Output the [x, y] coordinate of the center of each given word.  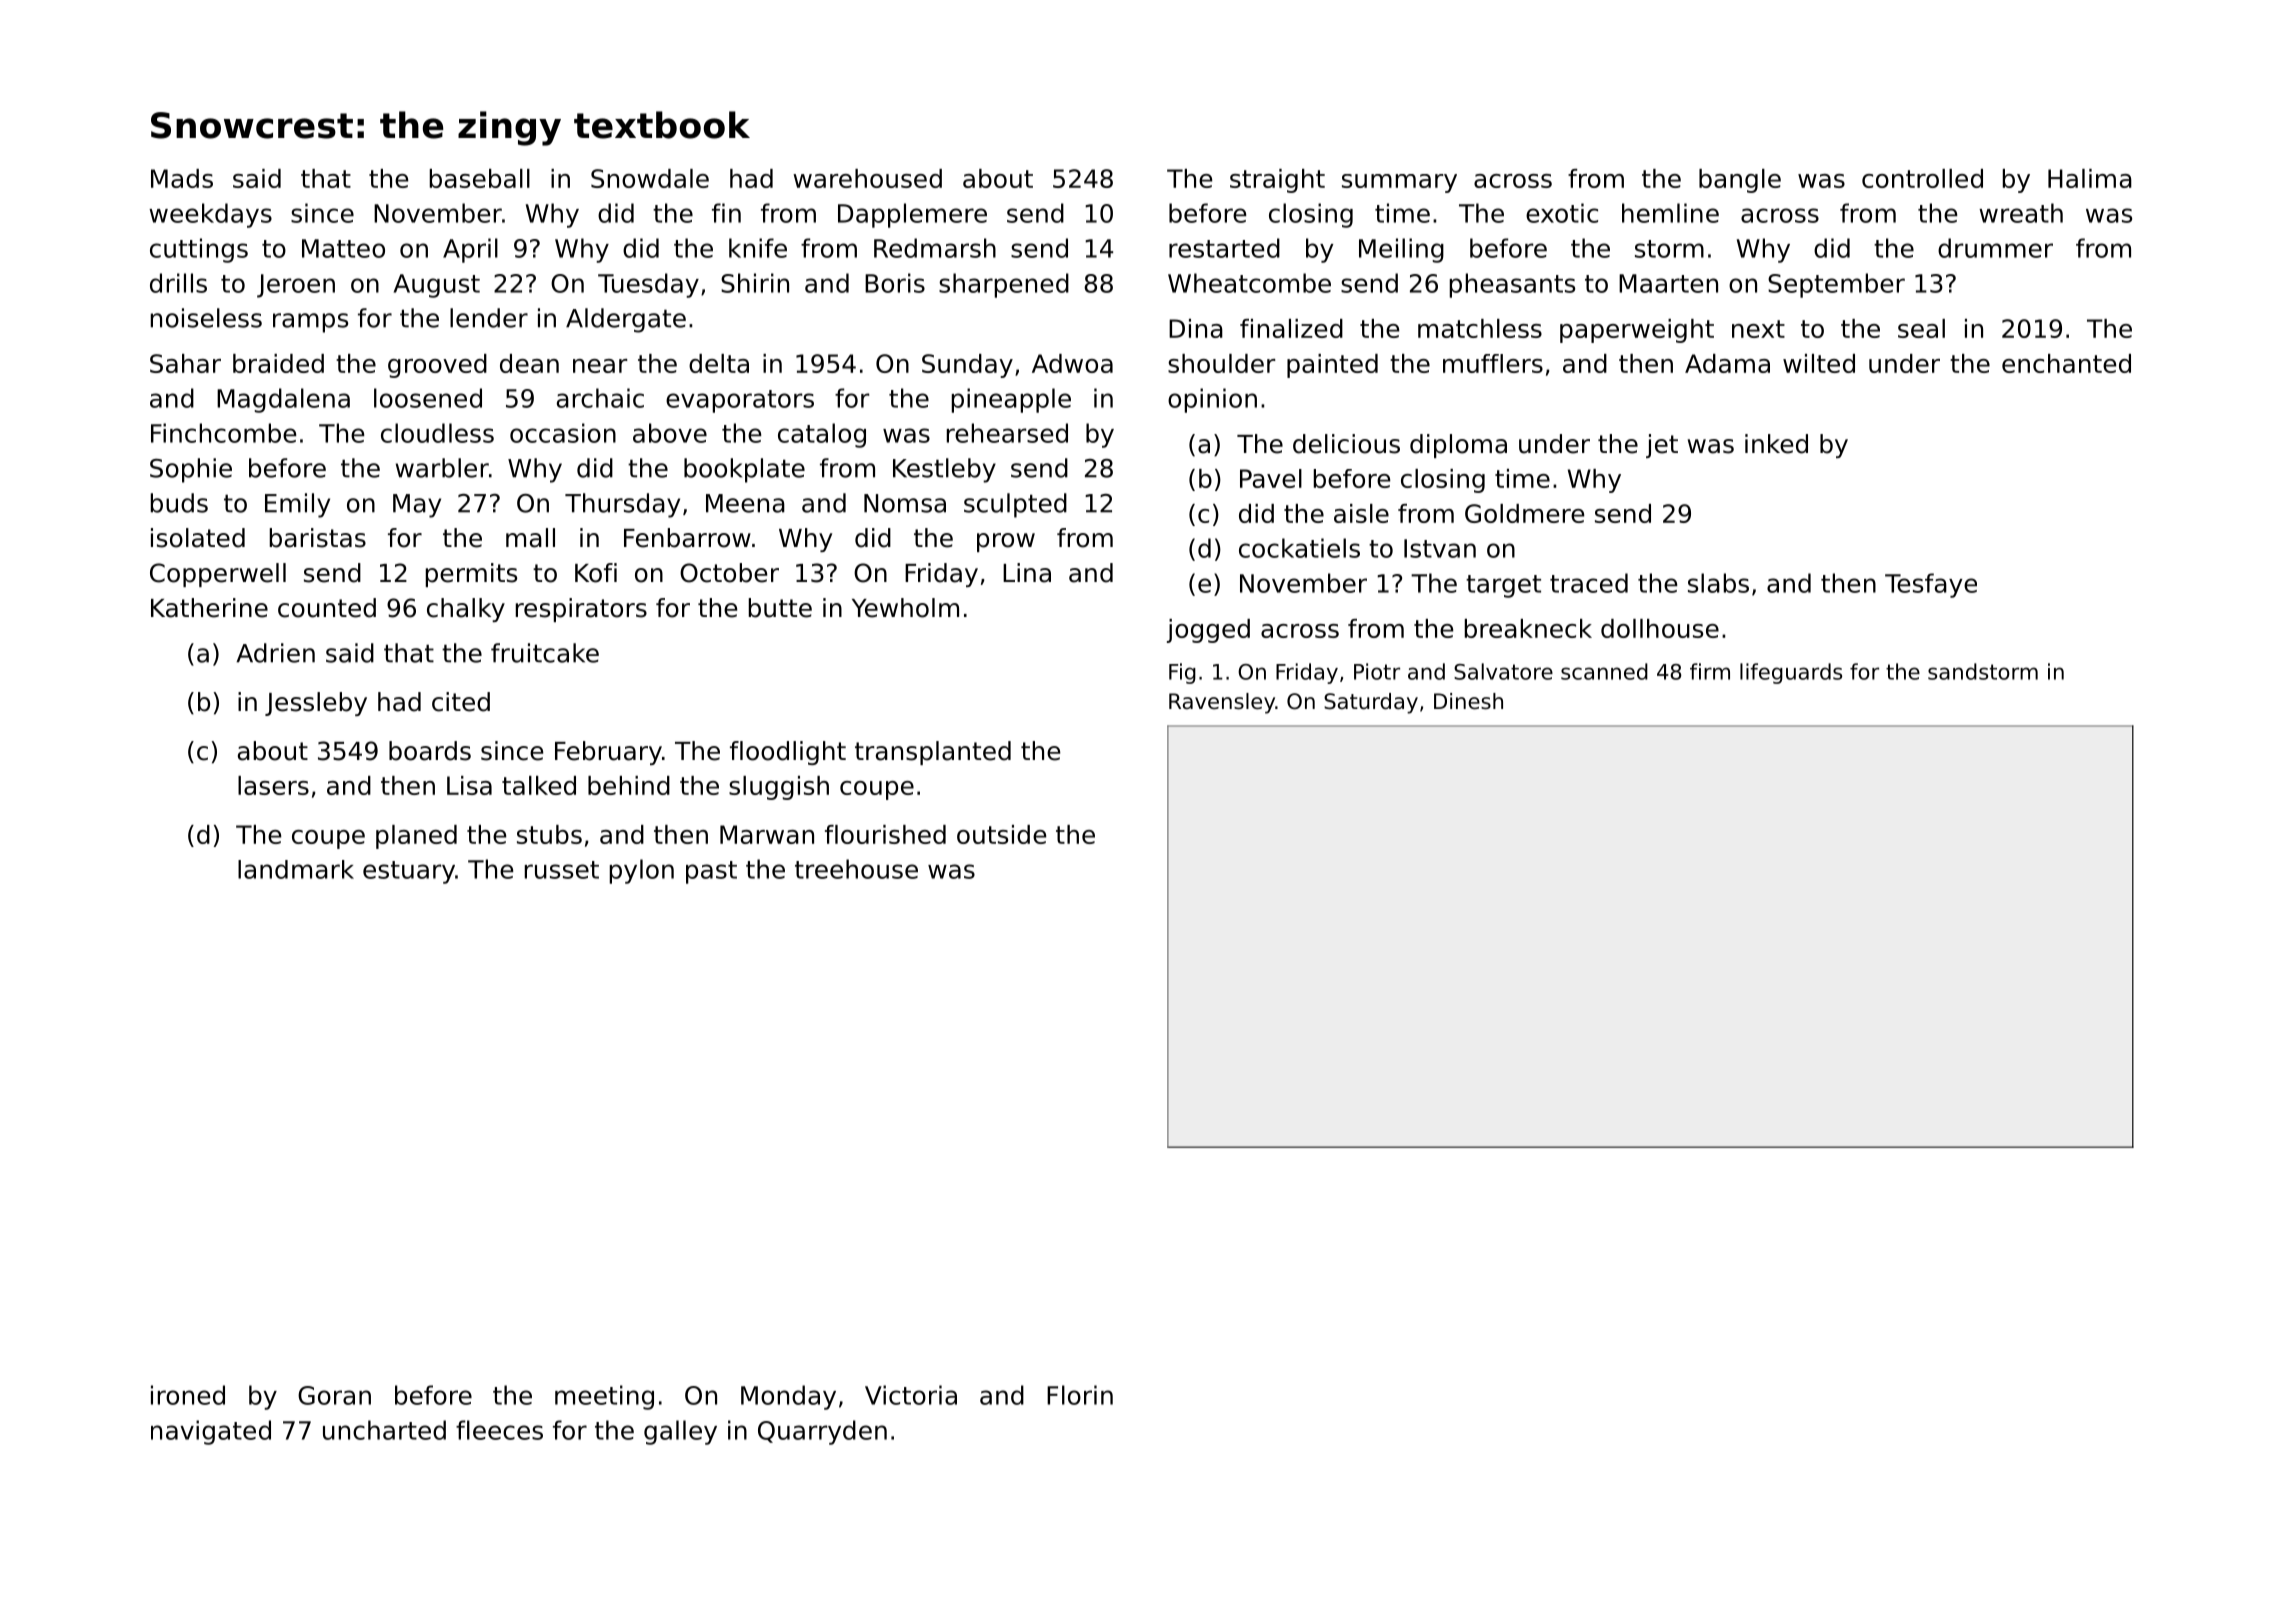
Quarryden [822, 1432]
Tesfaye [1931, 585]
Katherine [209, 608]
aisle [1361, 513]
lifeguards [1791, 673]
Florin [1080, 1395]
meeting [604, 1397]
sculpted [1015, 505]
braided [278, 363]
